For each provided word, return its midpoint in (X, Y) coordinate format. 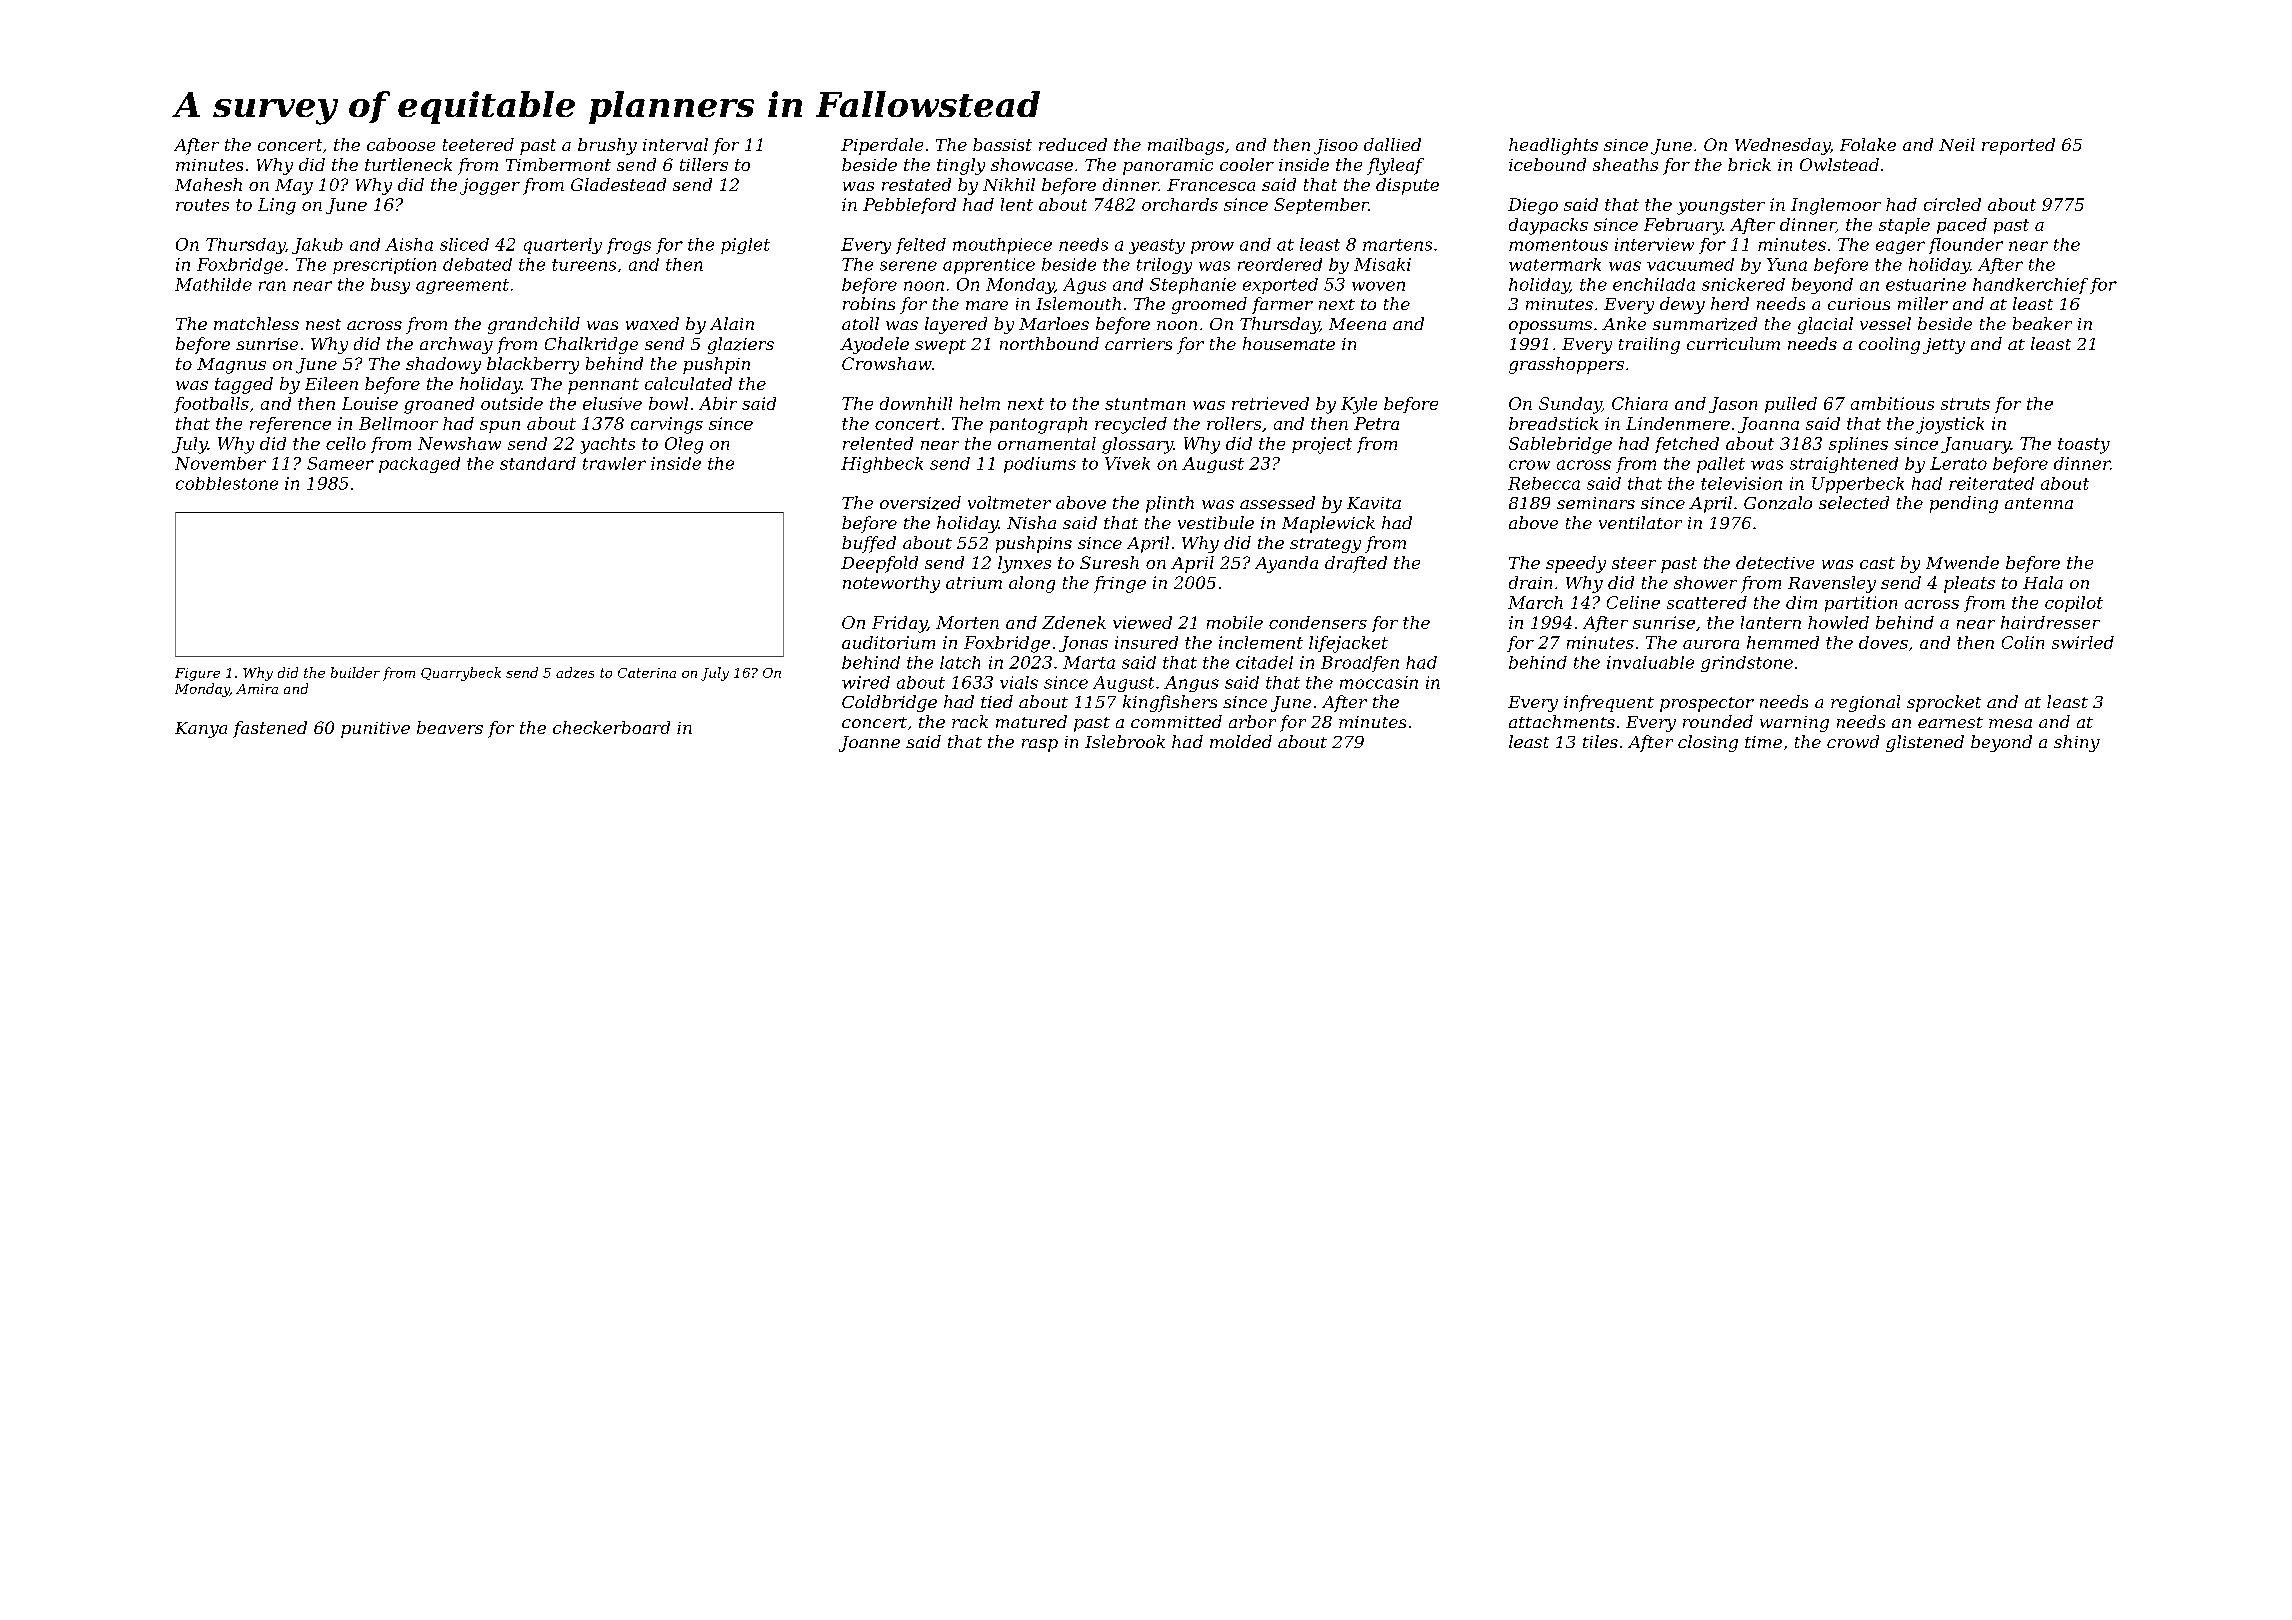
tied (997, 701)
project (1322, 445)
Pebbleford (909, 206)
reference (290, 425)
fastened (270, 729)
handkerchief (2030, 286)
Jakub (317, 246)
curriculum (1733, 343)
